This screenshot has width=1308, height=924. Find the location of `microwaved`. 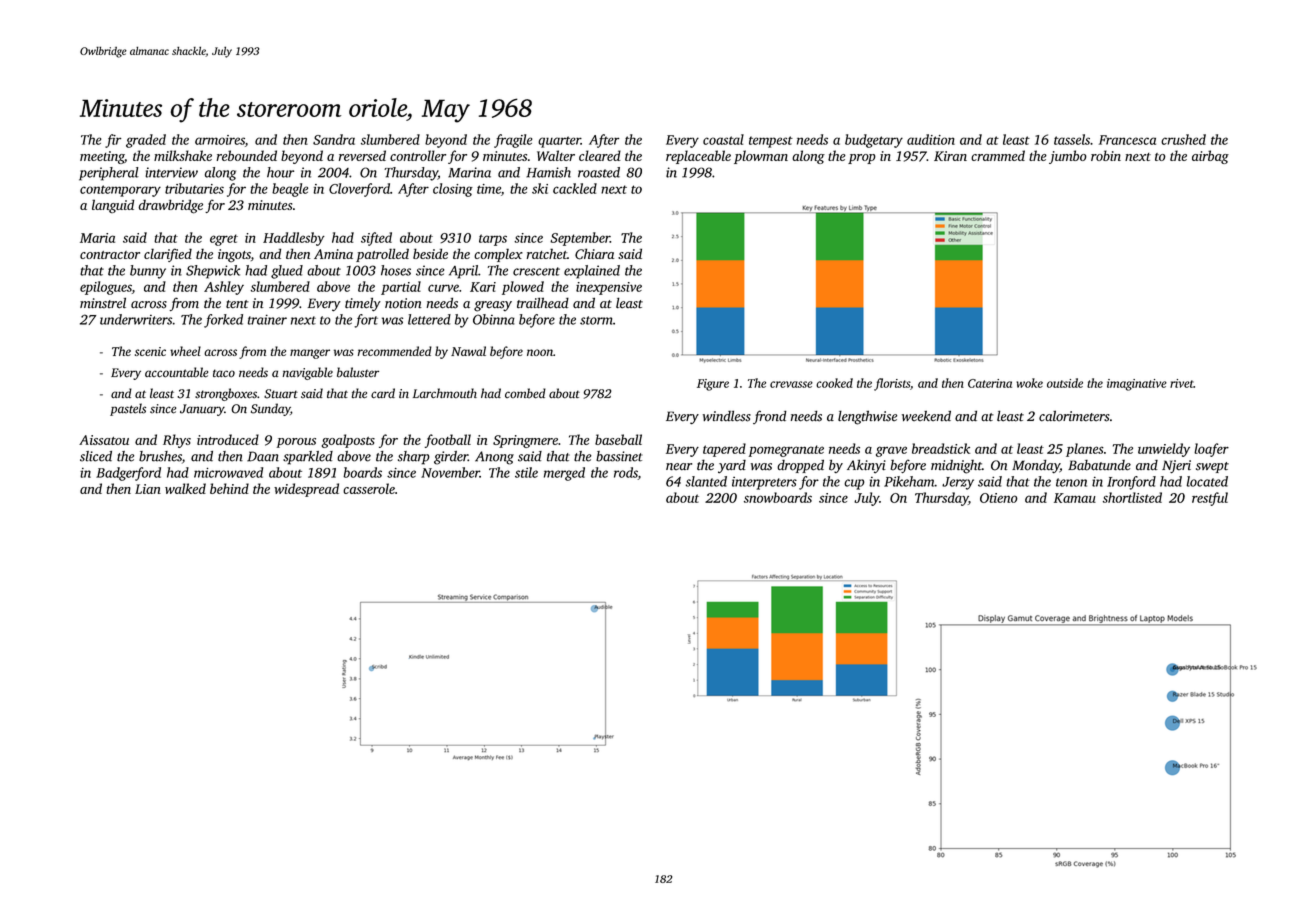

microwaved is located at coordinates (228, 472).
